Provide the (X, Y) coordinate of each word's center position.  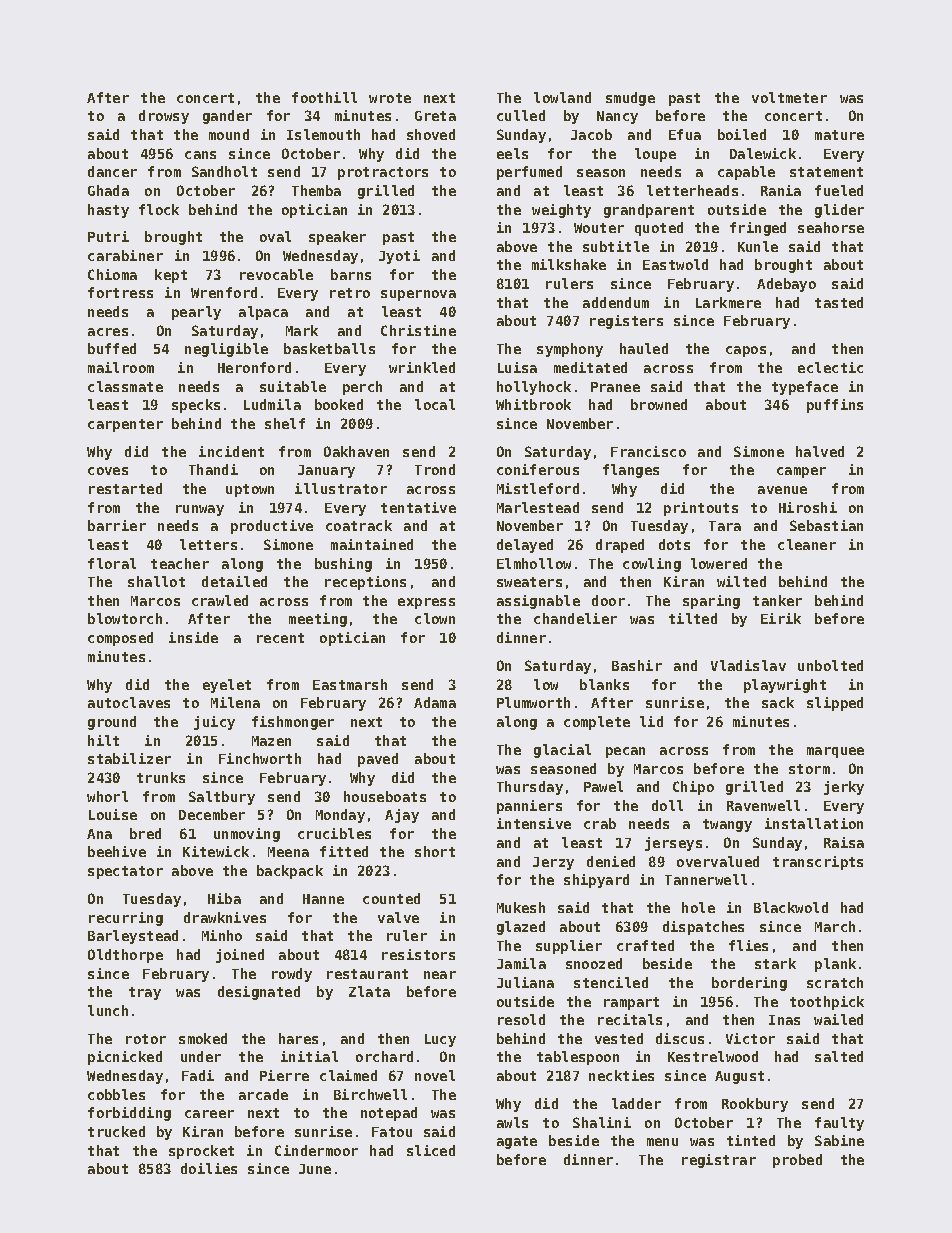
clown (435, 618)
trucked (116, 1131)
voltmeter (789, 97)
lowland (562, 97)
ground (112, 723)
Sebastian (826, 525)
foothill (324, 97)
